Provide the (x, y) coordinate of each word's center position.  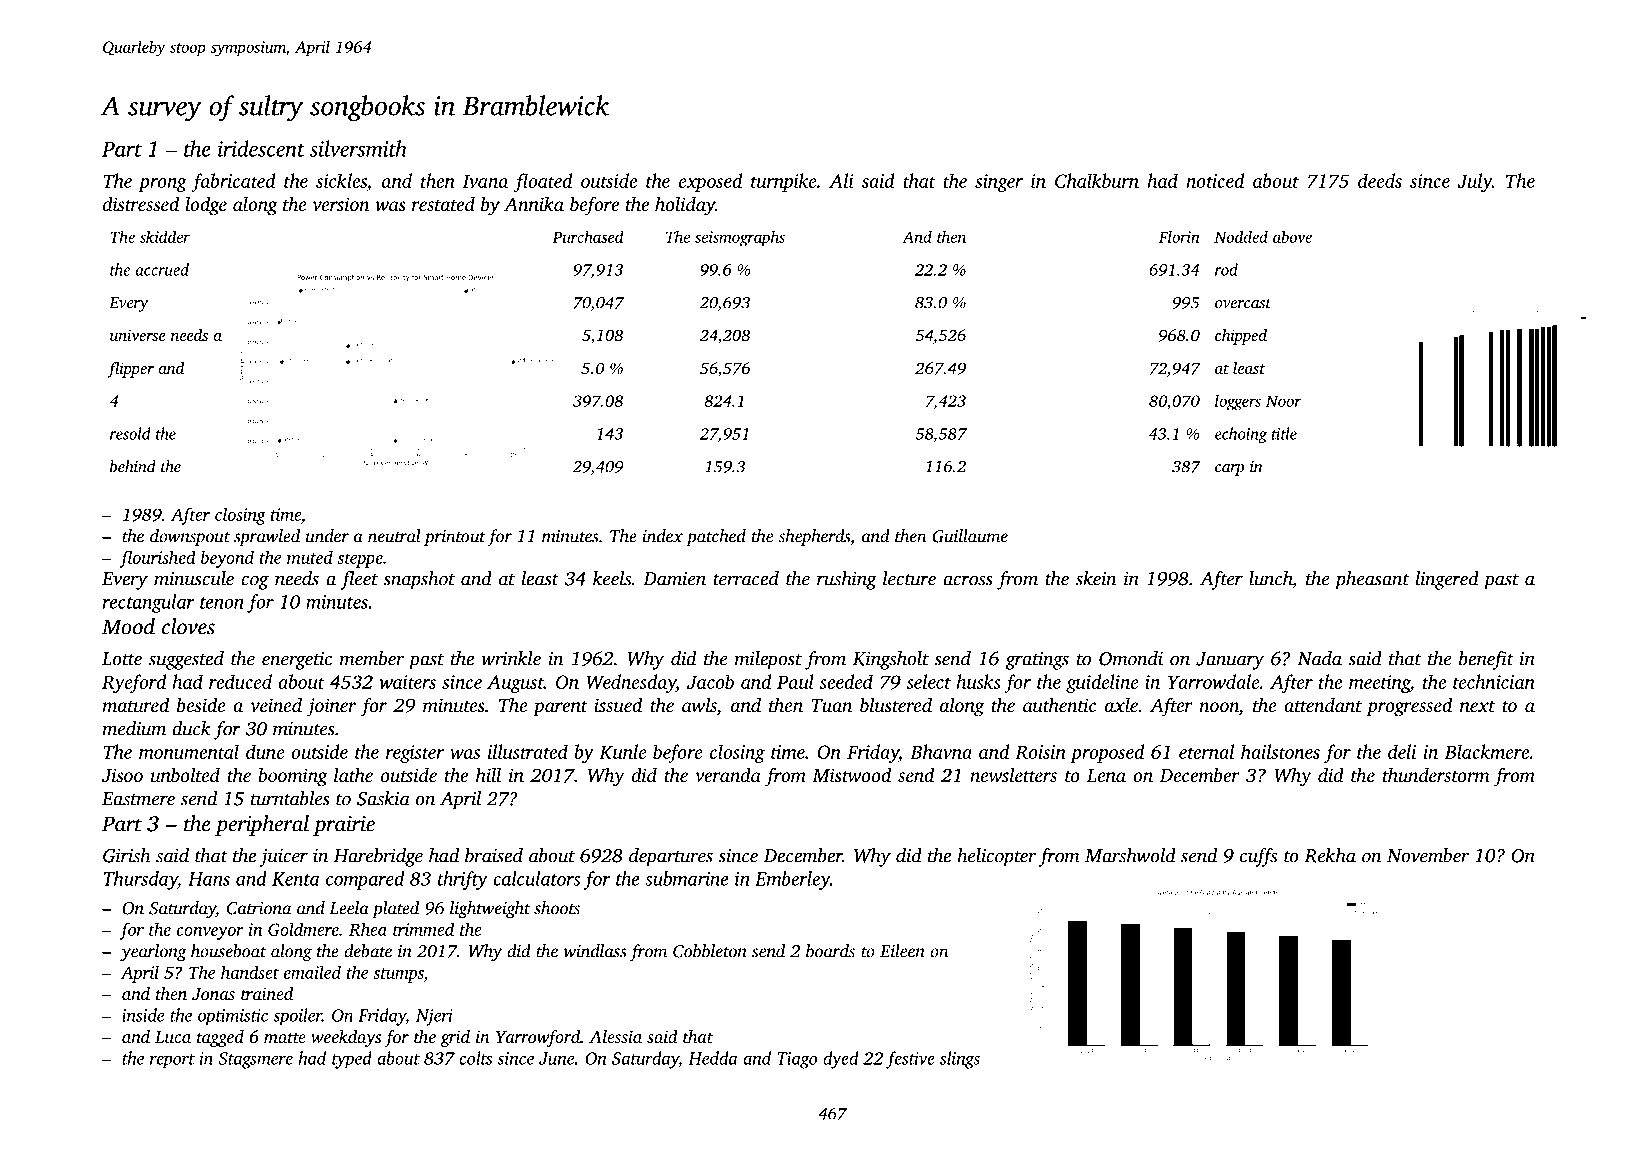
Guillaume (970, 536)
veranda (728, 774)
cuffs (1258, 857)
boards (830, 951)
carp (1229, 470)
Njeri (434, 1017)
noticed (1215, 180)
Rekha (1330, 855)
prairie (344, 826)
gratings (1037, 661)
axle (1121, 705)
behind (133, 466)
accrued (162, 269)
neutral (394, 536)
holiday (685, 206)
